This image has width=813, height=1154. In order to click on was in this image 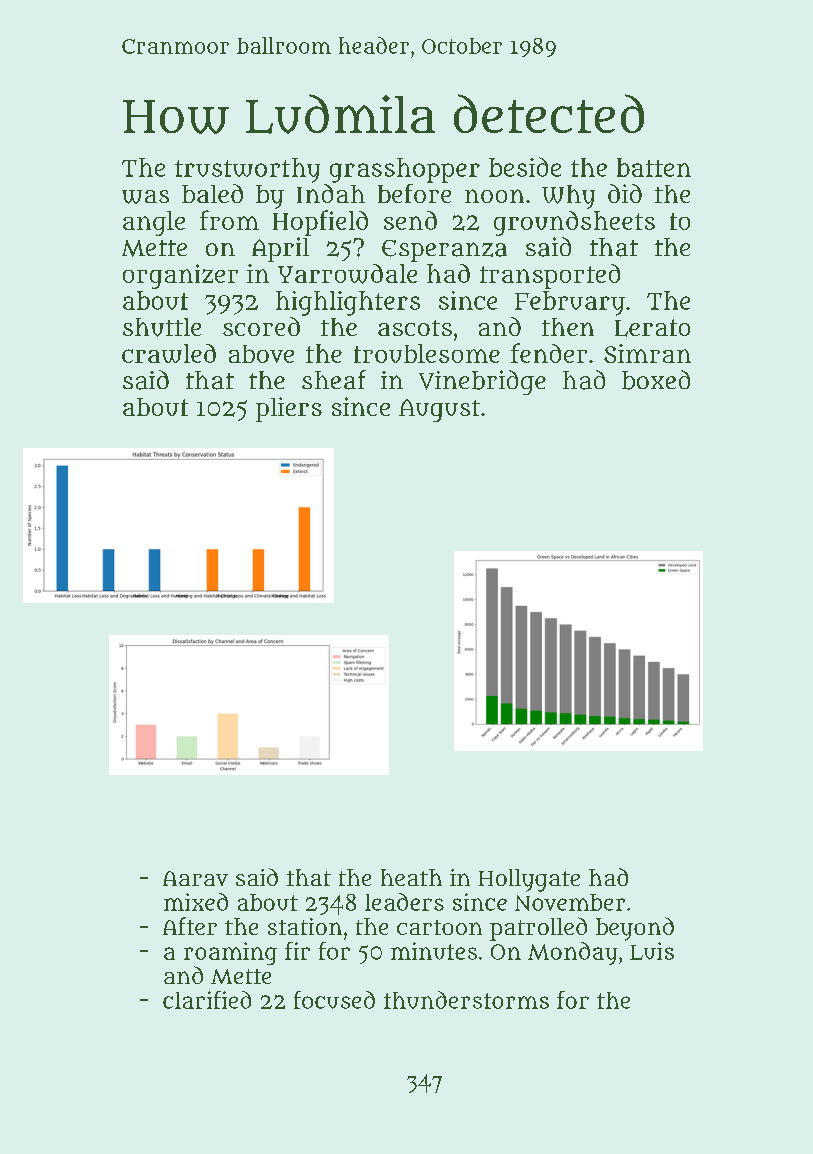, I will do `click(145, 197)`.
